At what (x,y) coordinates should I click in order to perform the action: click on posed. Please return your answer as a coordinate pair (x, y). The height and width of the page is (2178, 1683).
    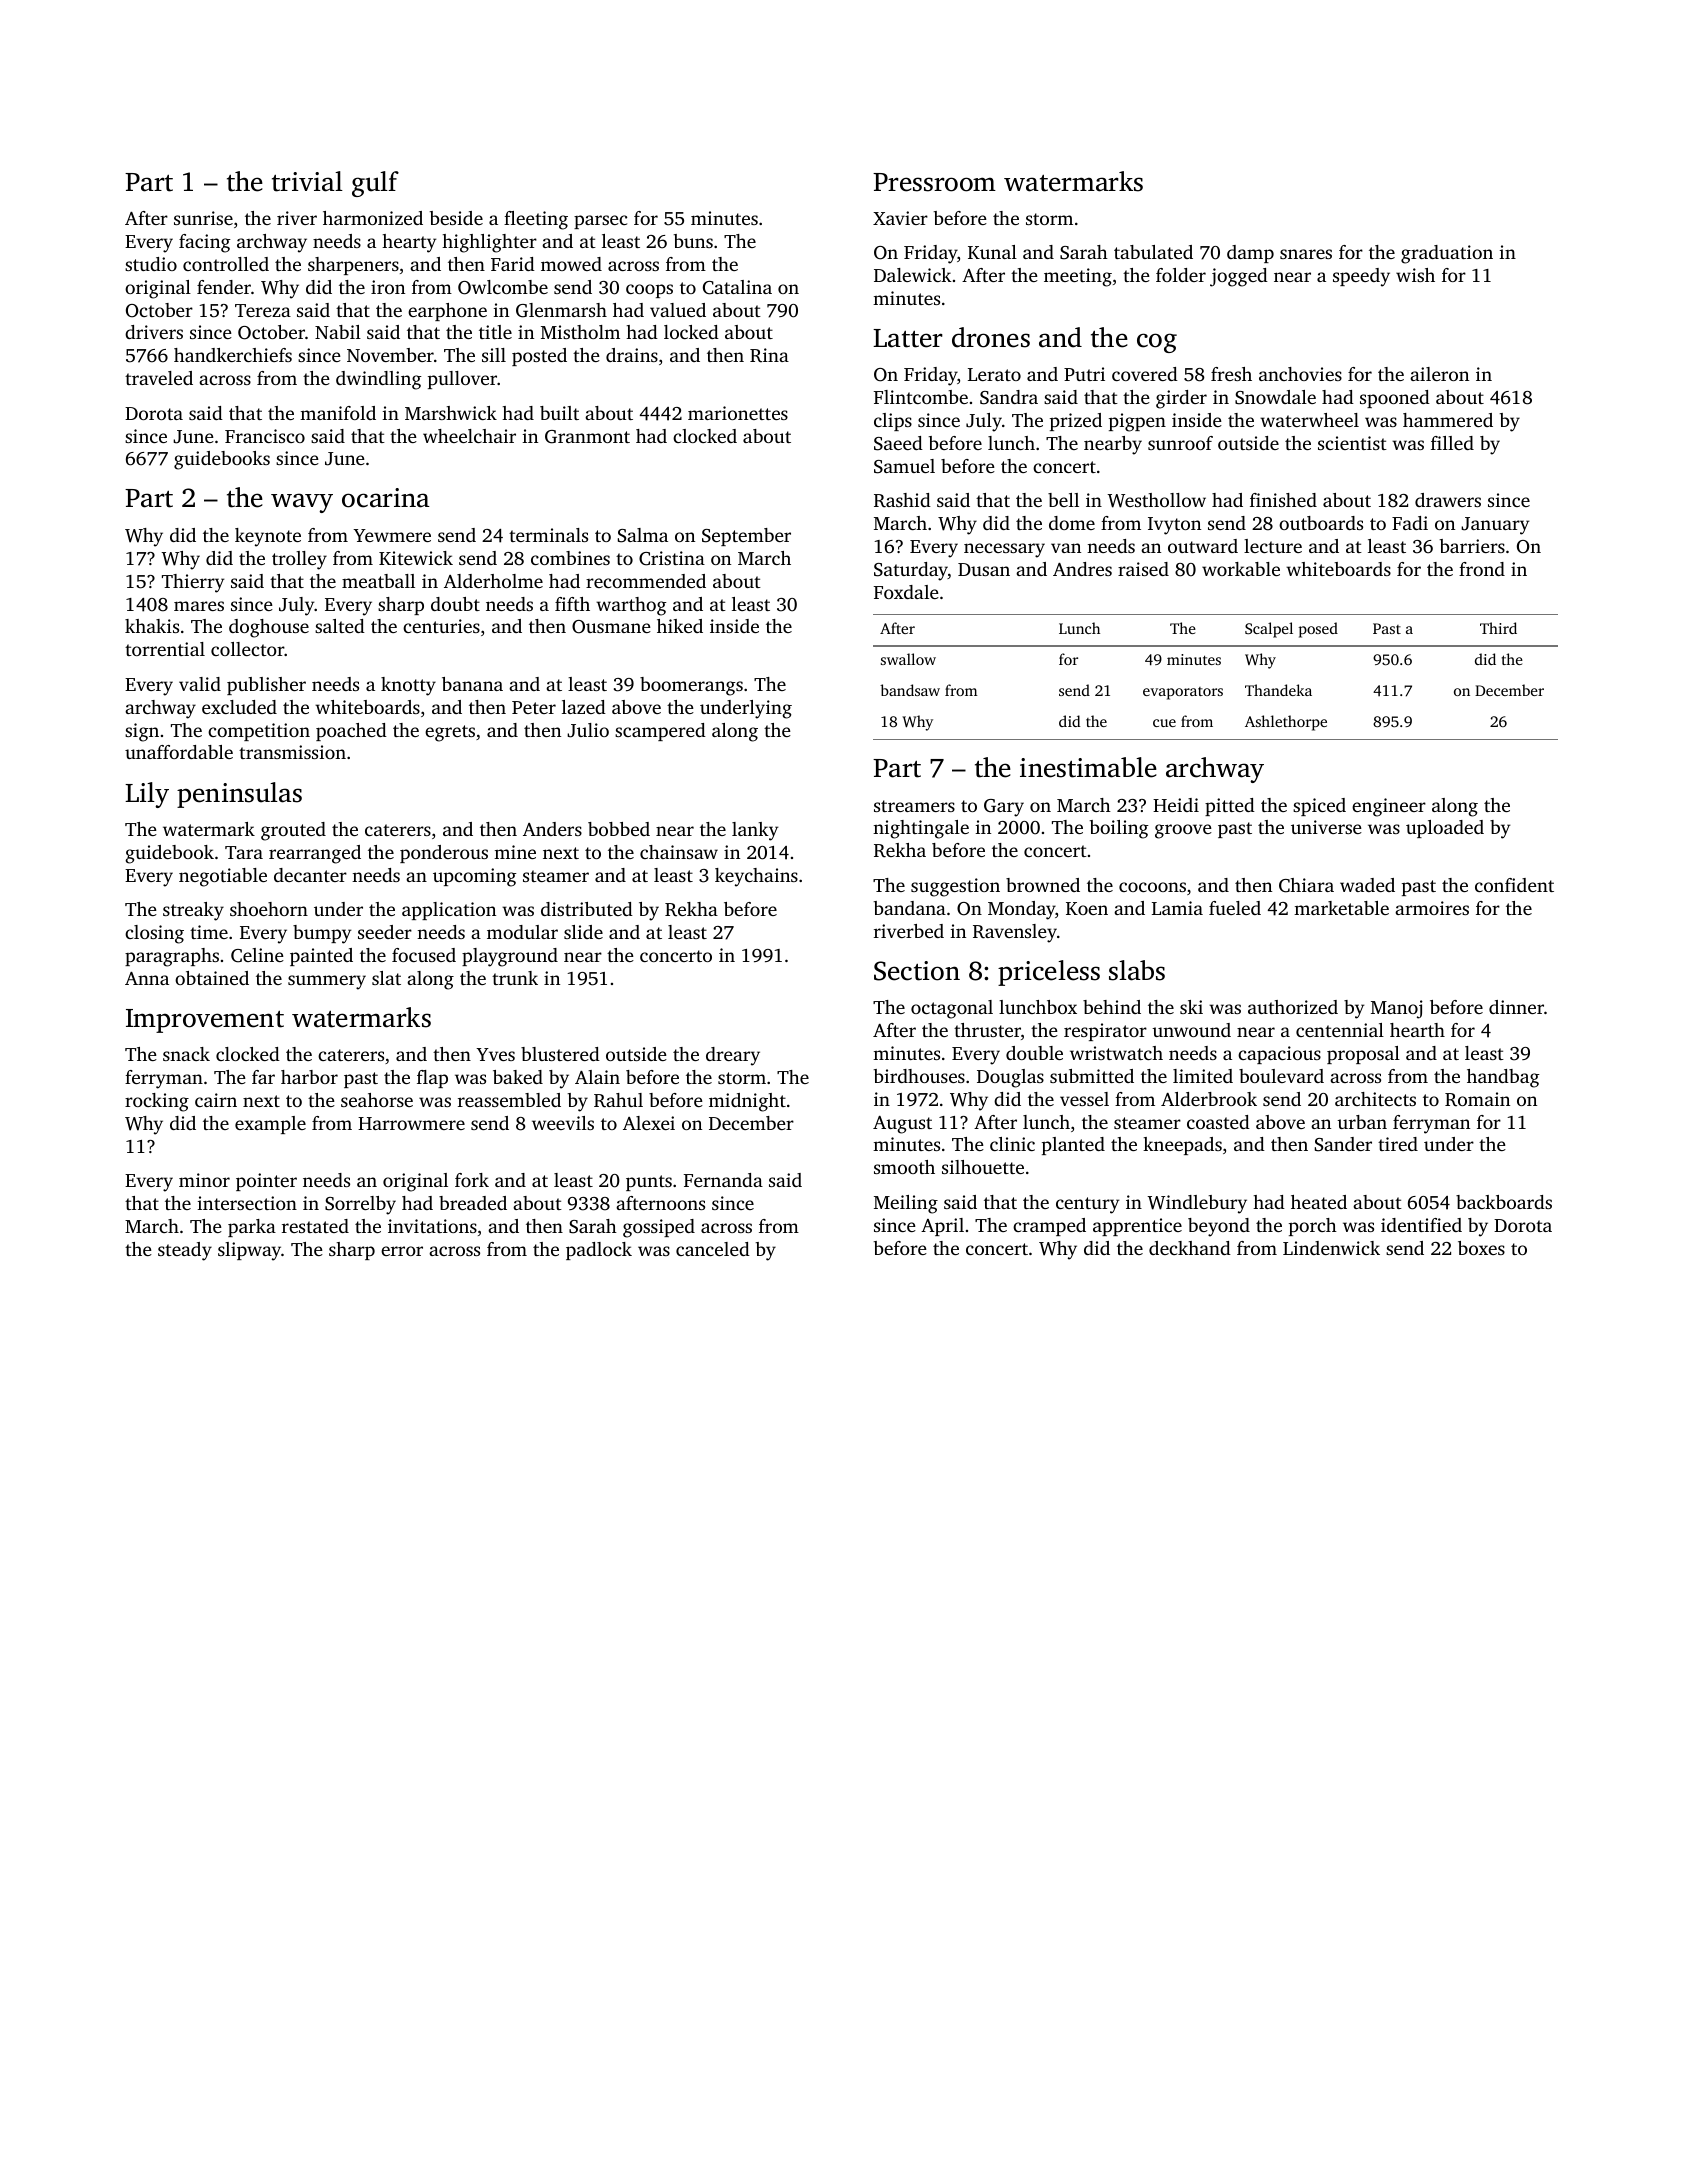
    Looking at the image, I should click on (1318, 630).
